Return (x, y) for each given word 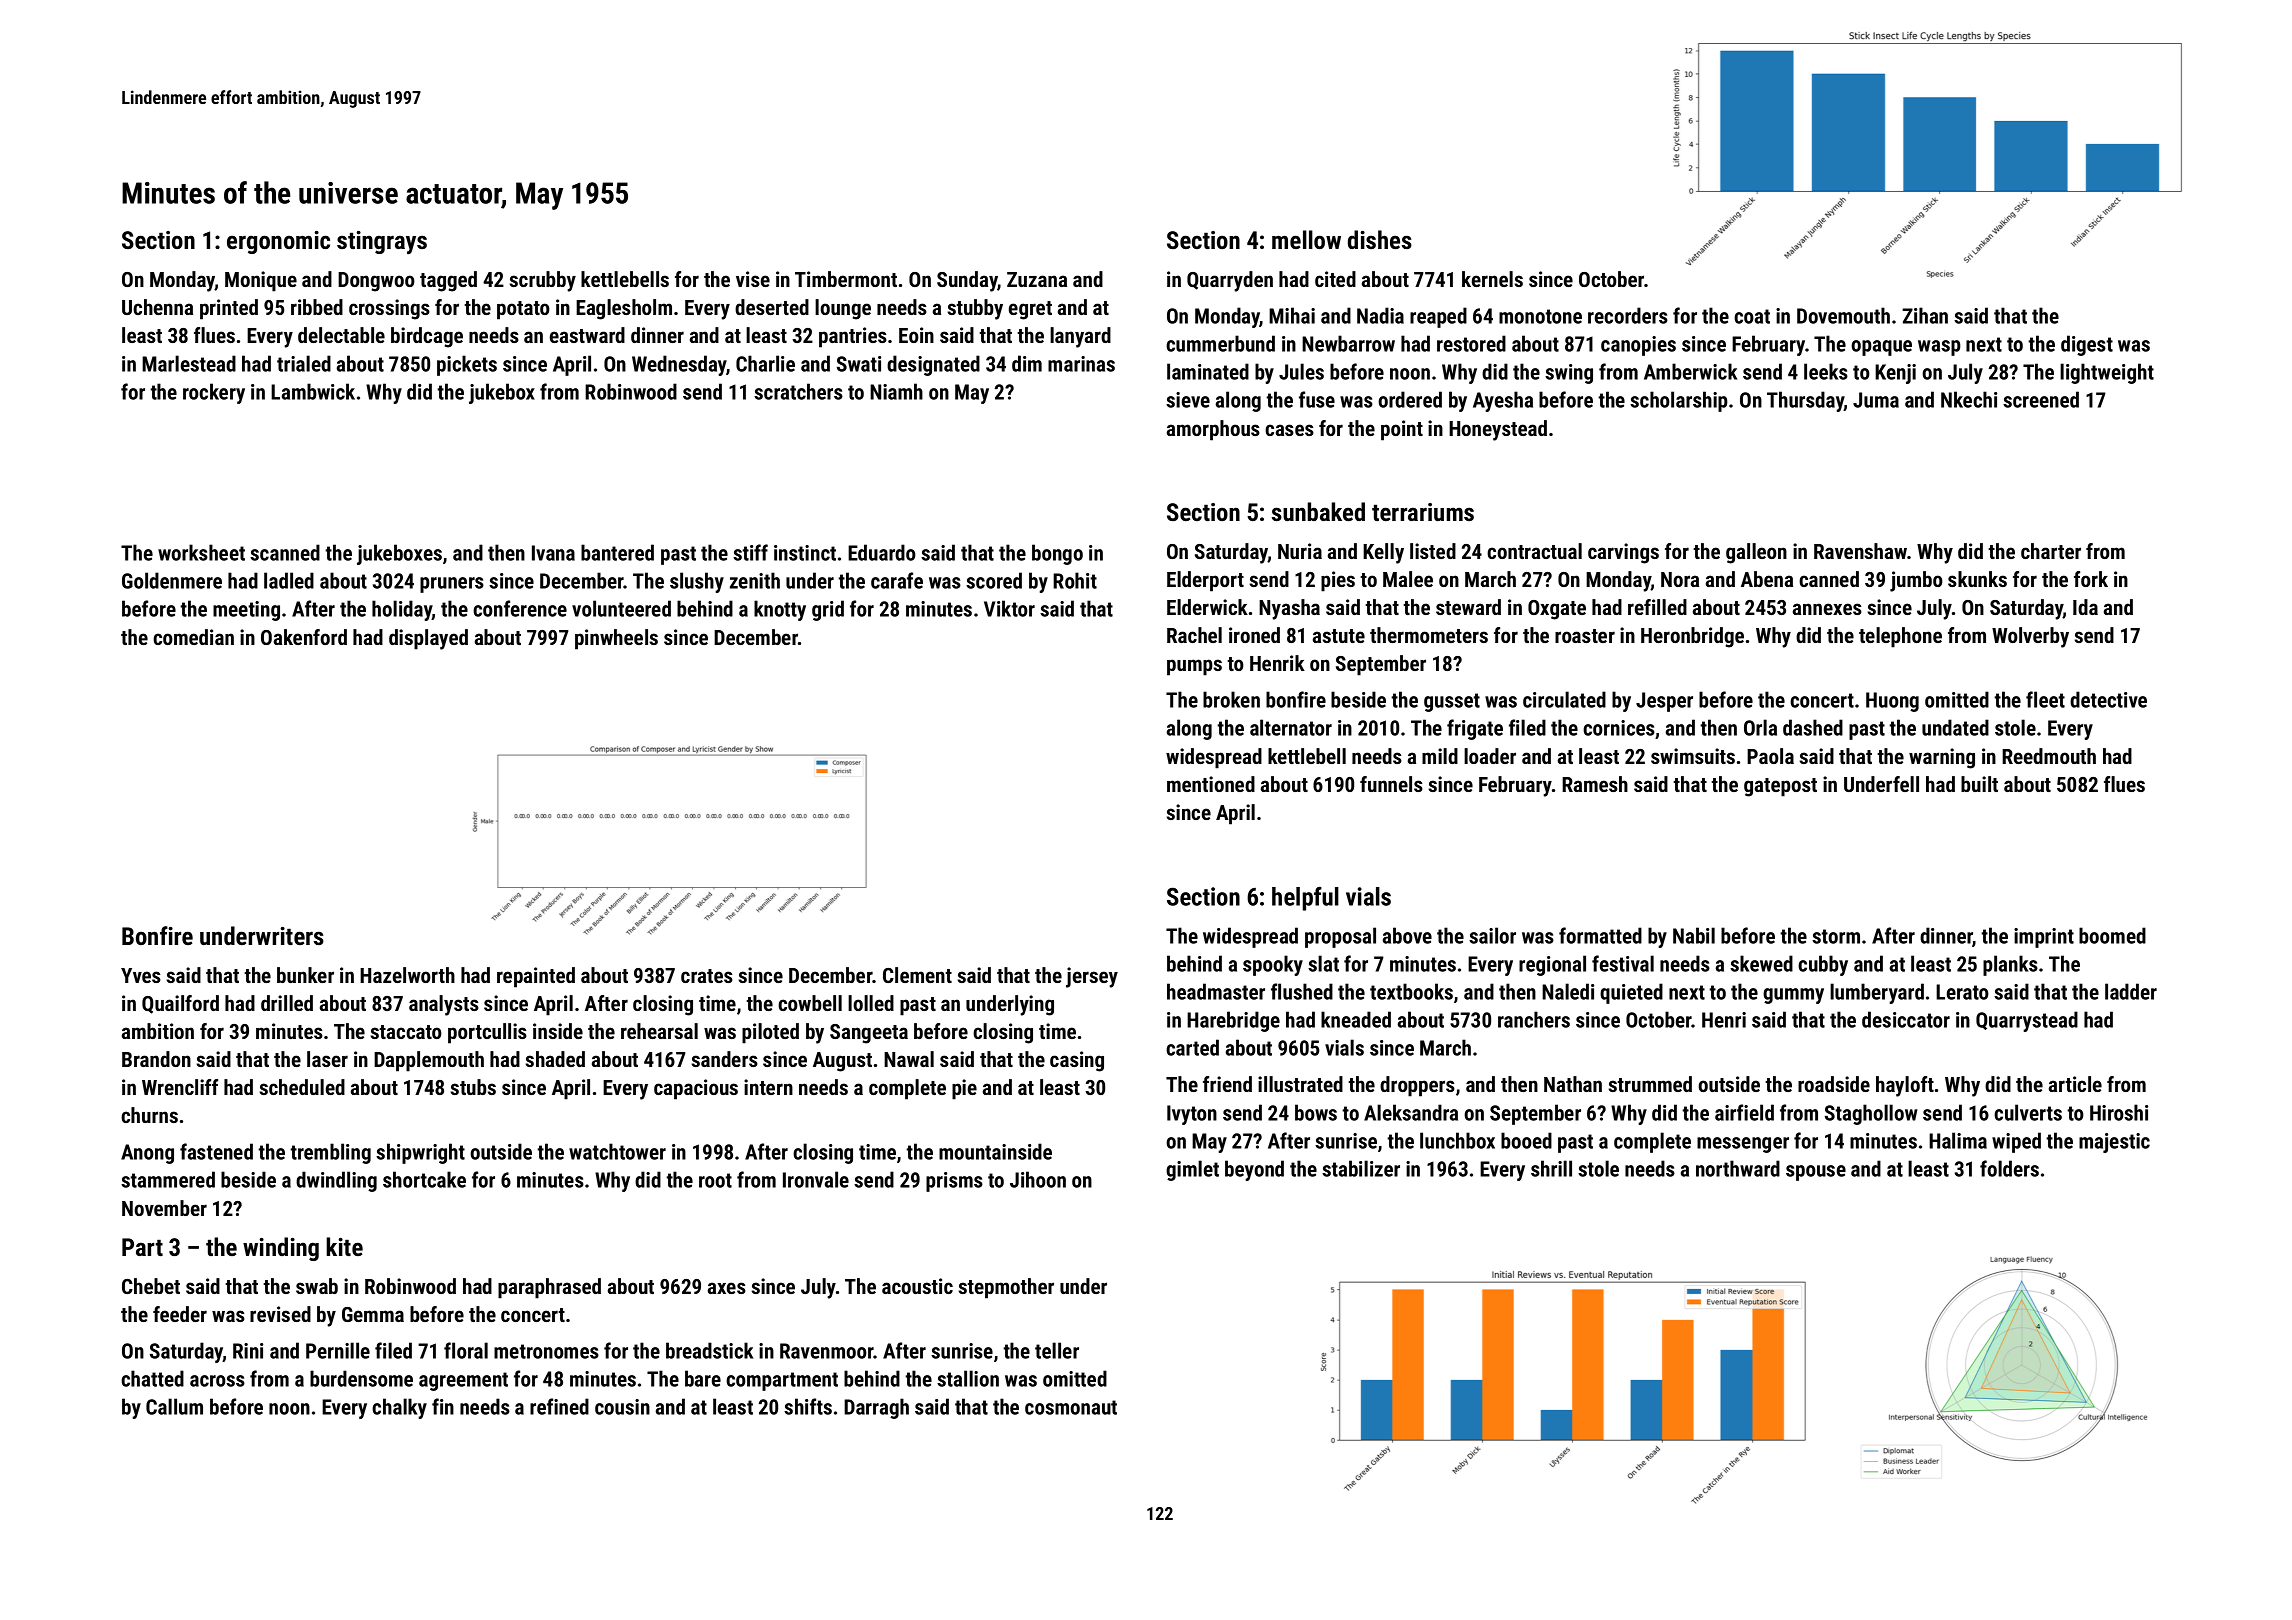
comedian (193, 637)
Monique (261, 281)
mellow (1306, 239)
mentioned (1211, 784)
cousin (622, 1407)
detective (2108, 699)
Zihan (1925, 315)
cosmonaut (1071, 1407)
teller (1057, 1350)
